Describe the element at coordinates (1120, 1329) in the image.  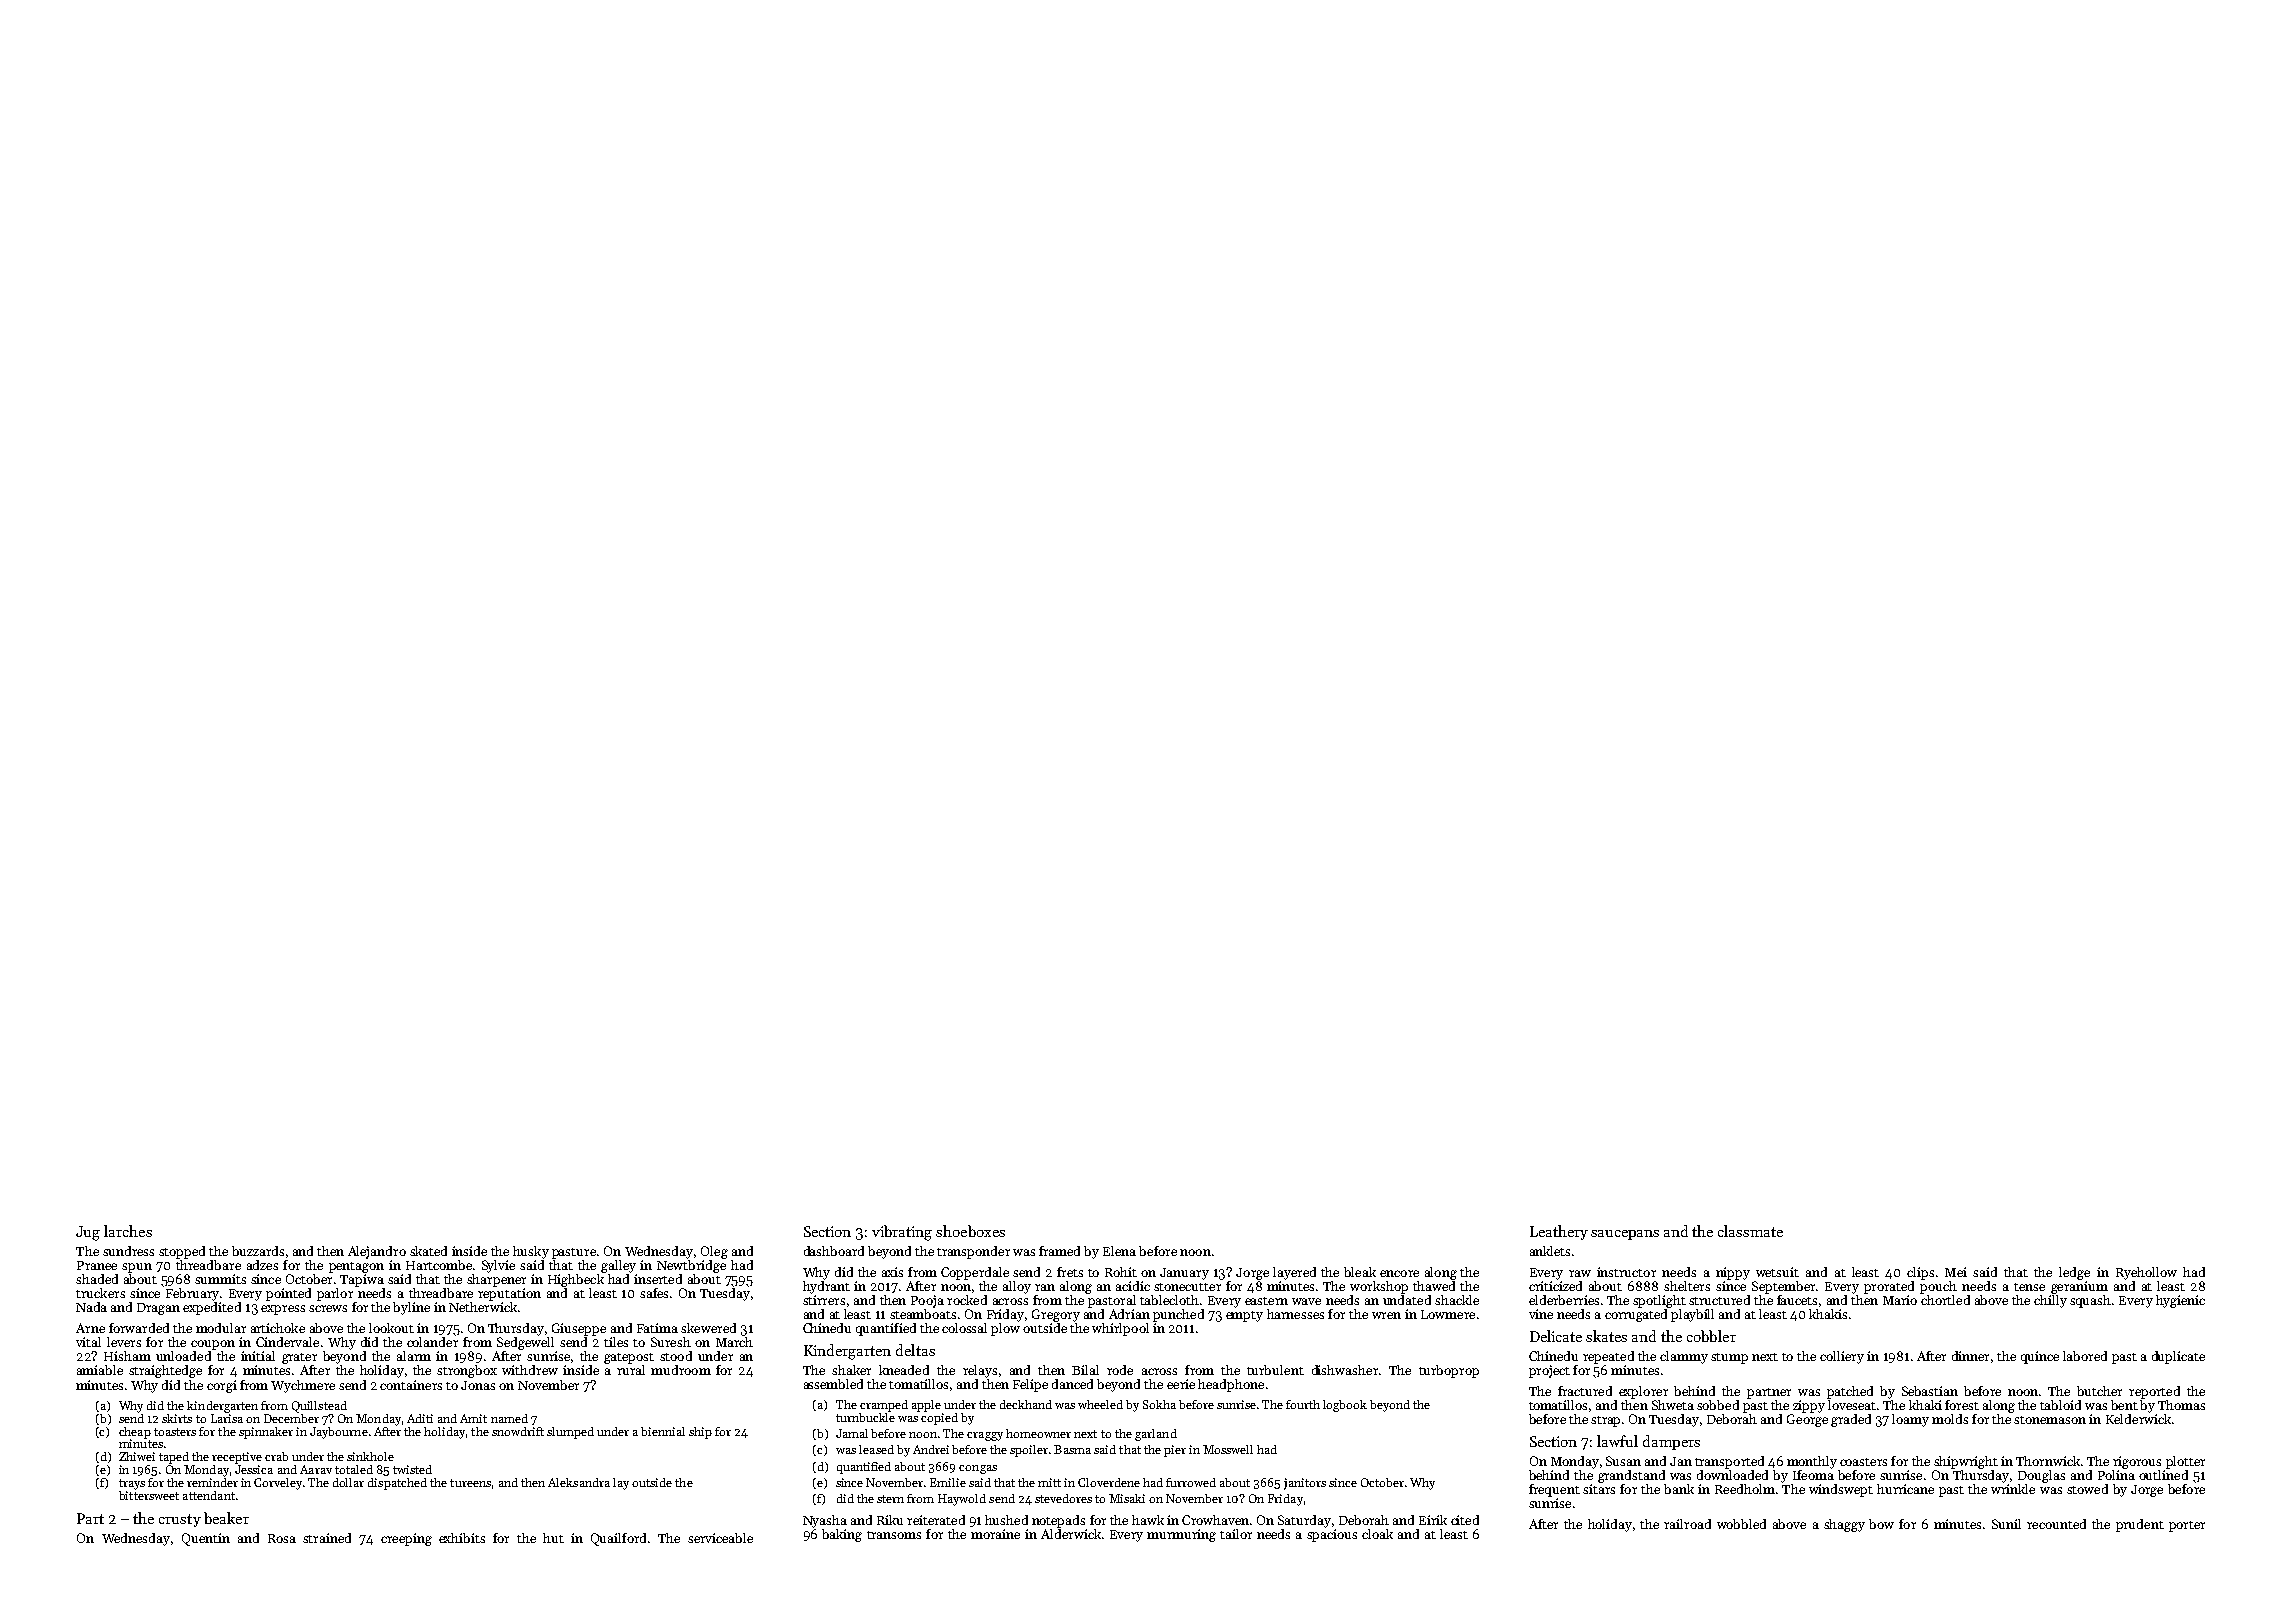
I see `whirlpool` at that location.
